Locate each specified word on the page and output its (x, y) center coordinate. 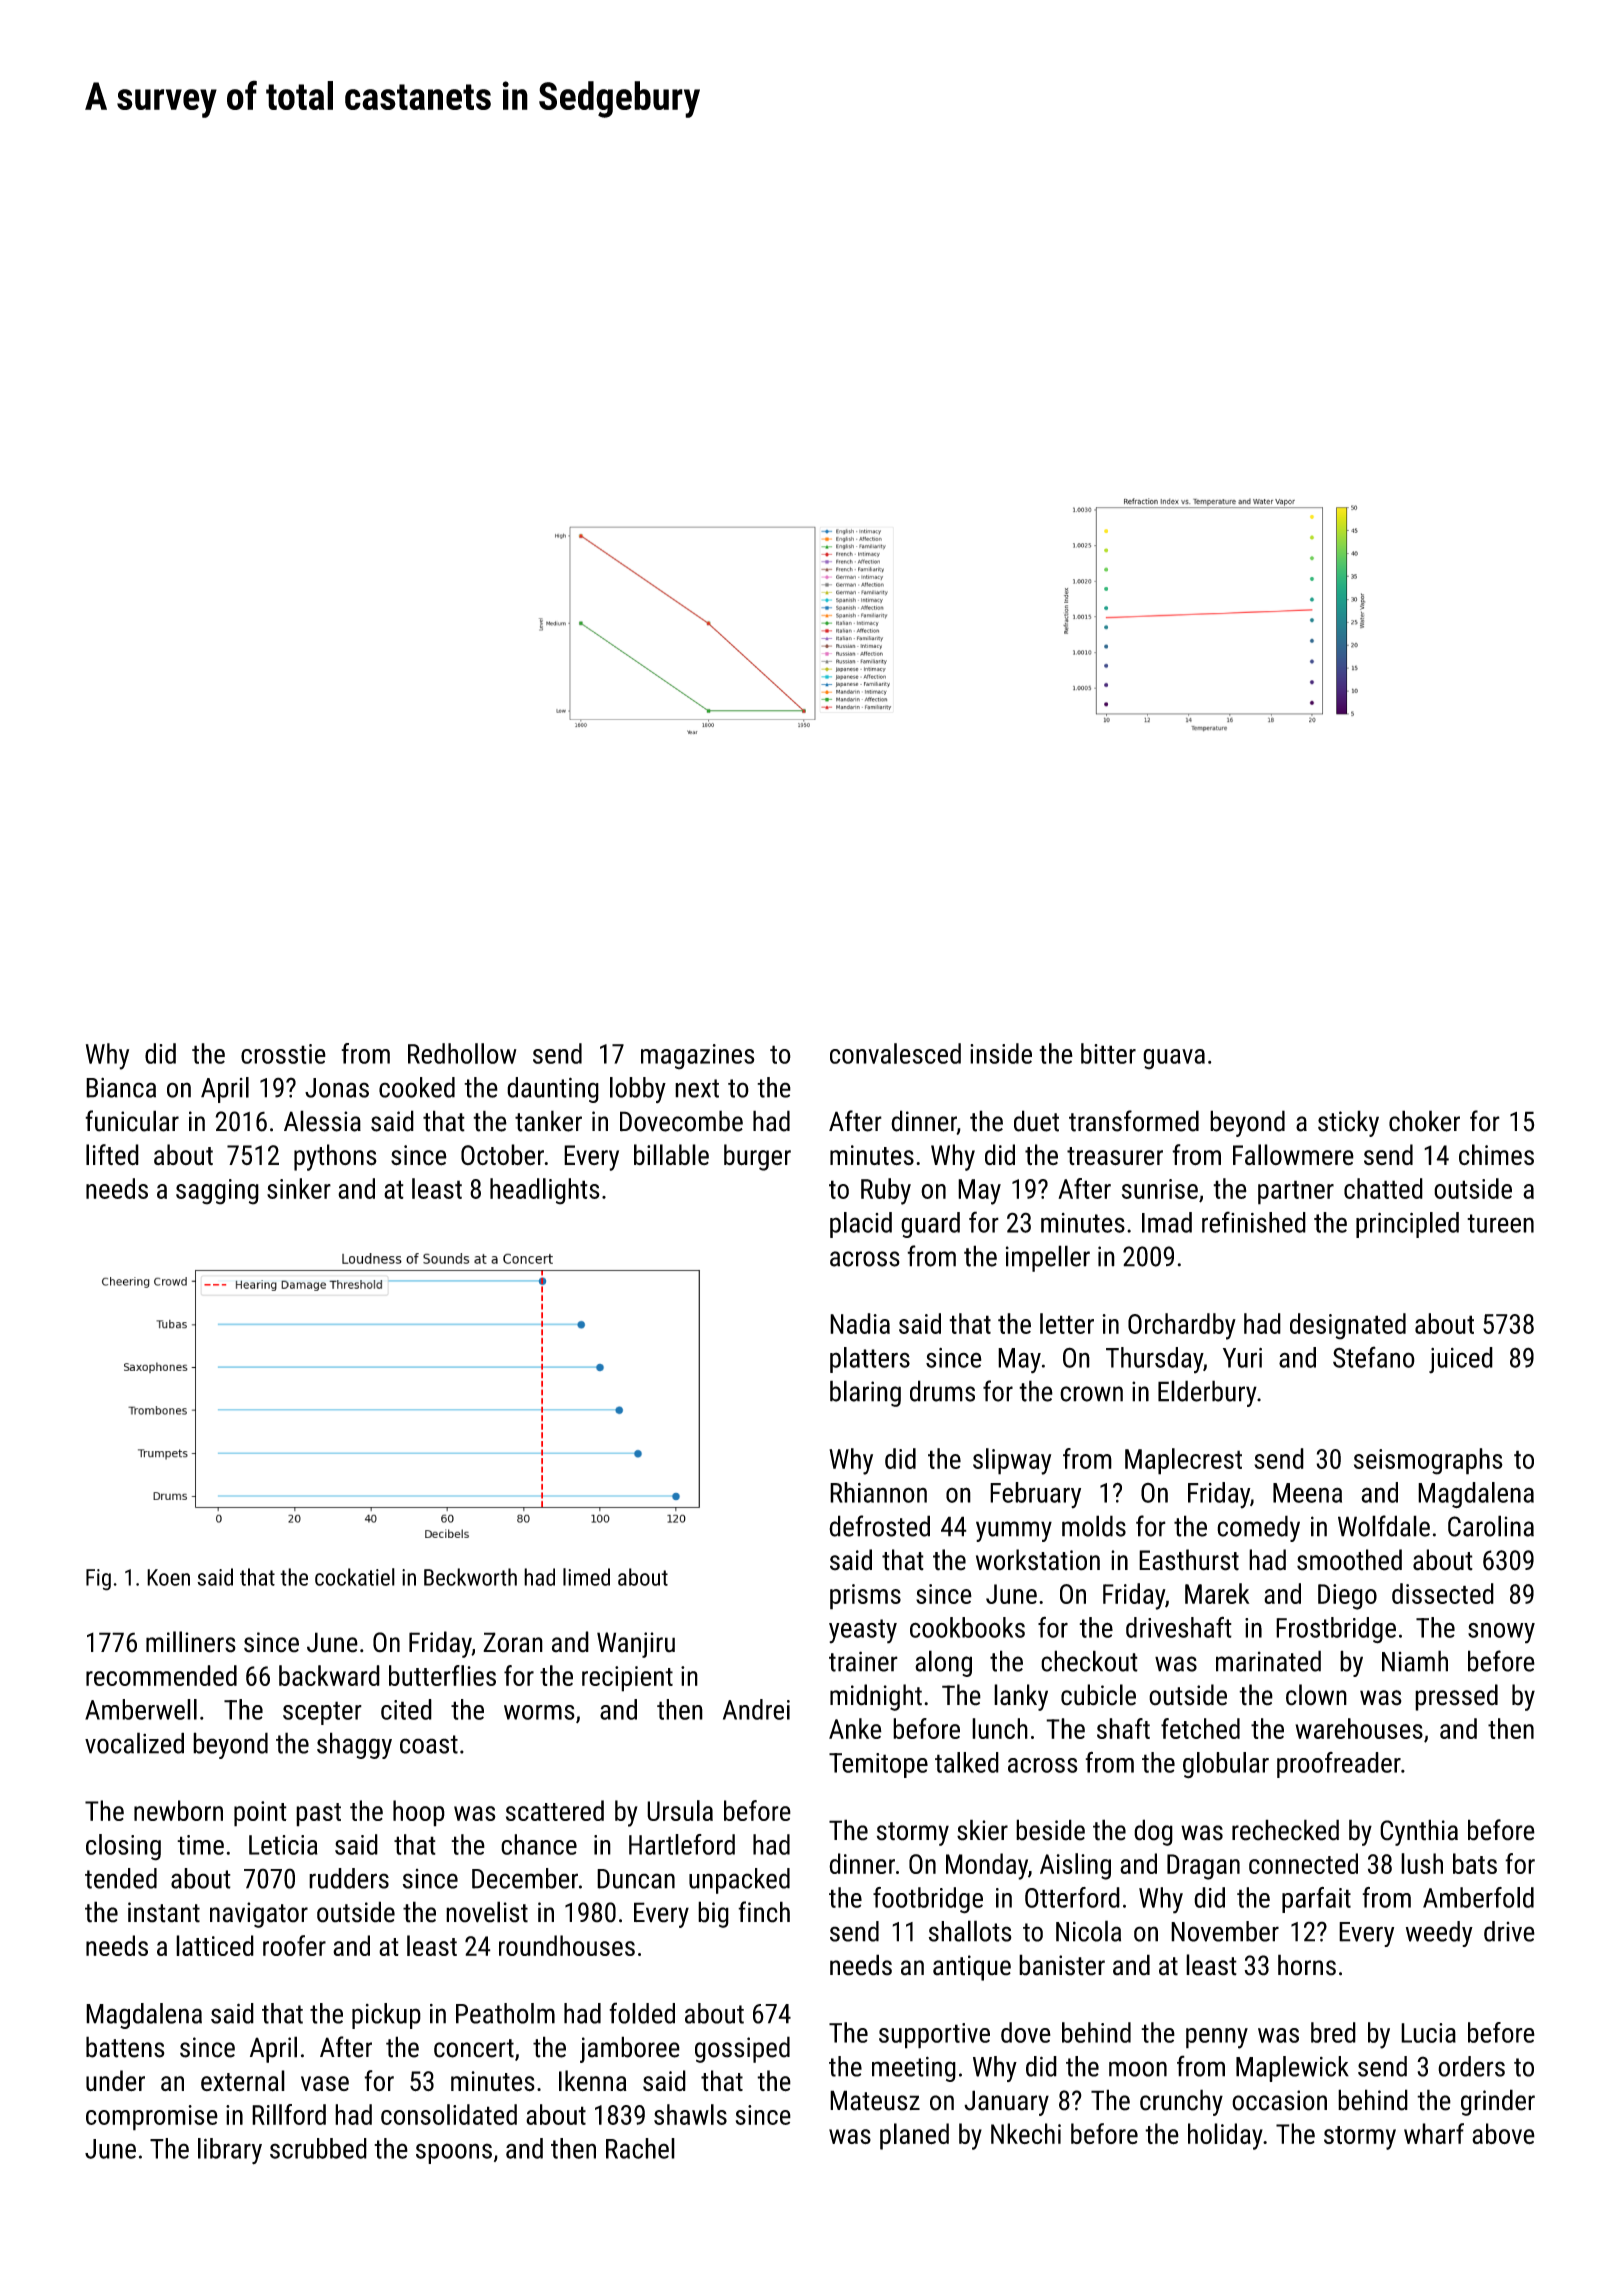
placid (861, 1225)
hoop (419, 1813)
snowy (1501, 1633)
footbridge (928, 1900)
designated (1348, 1326)
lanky (1021, 1697)
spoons (454, 2153)
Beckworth (470, 1577)
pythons (335, 1157)
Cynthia (1419, 1832)
